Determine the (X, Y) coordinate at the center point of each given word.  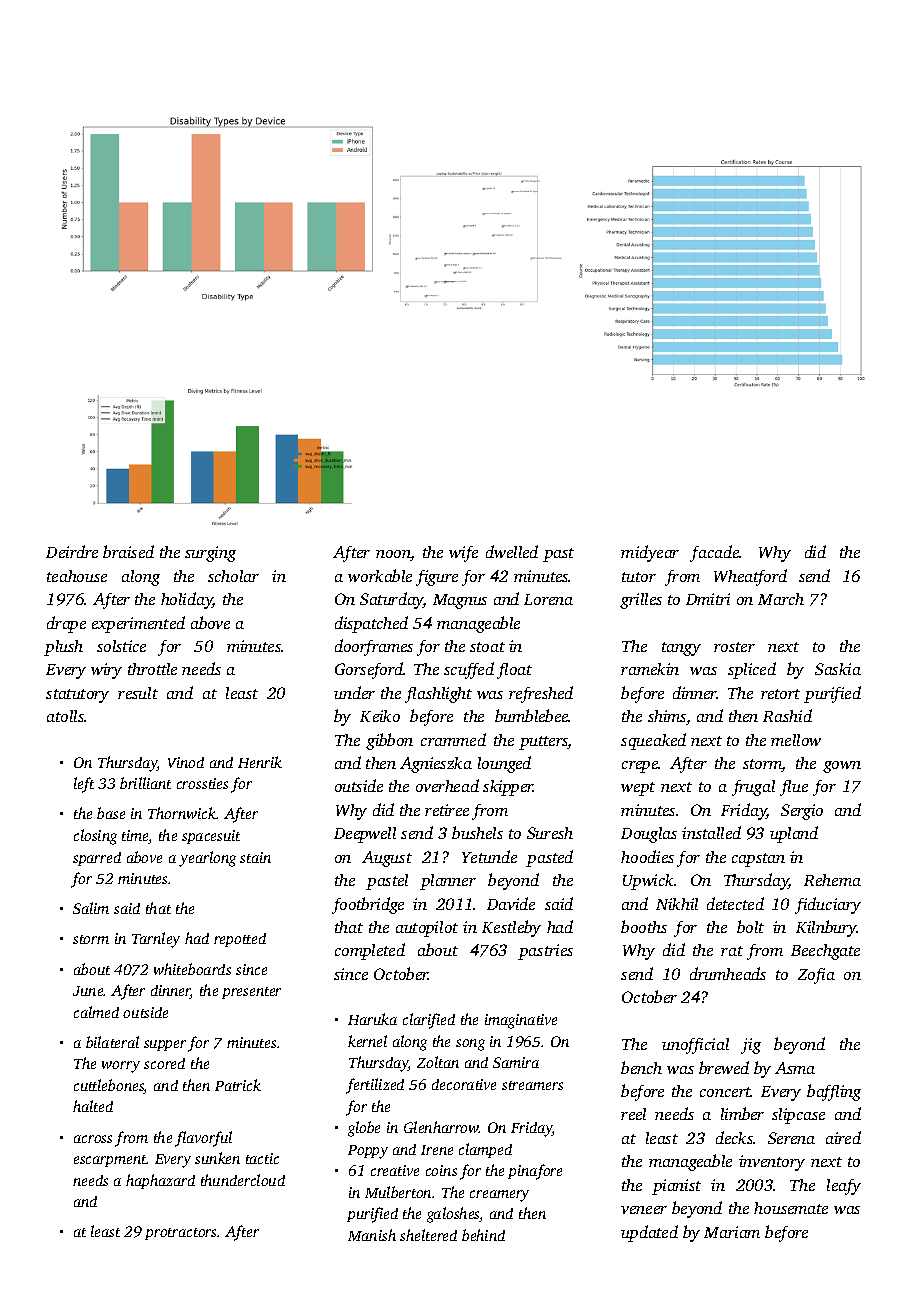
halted (93, 1106)
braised (128, 551)
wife (463, 554)
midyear (650, 553)
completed (370, 951)
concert (725, 1092)
